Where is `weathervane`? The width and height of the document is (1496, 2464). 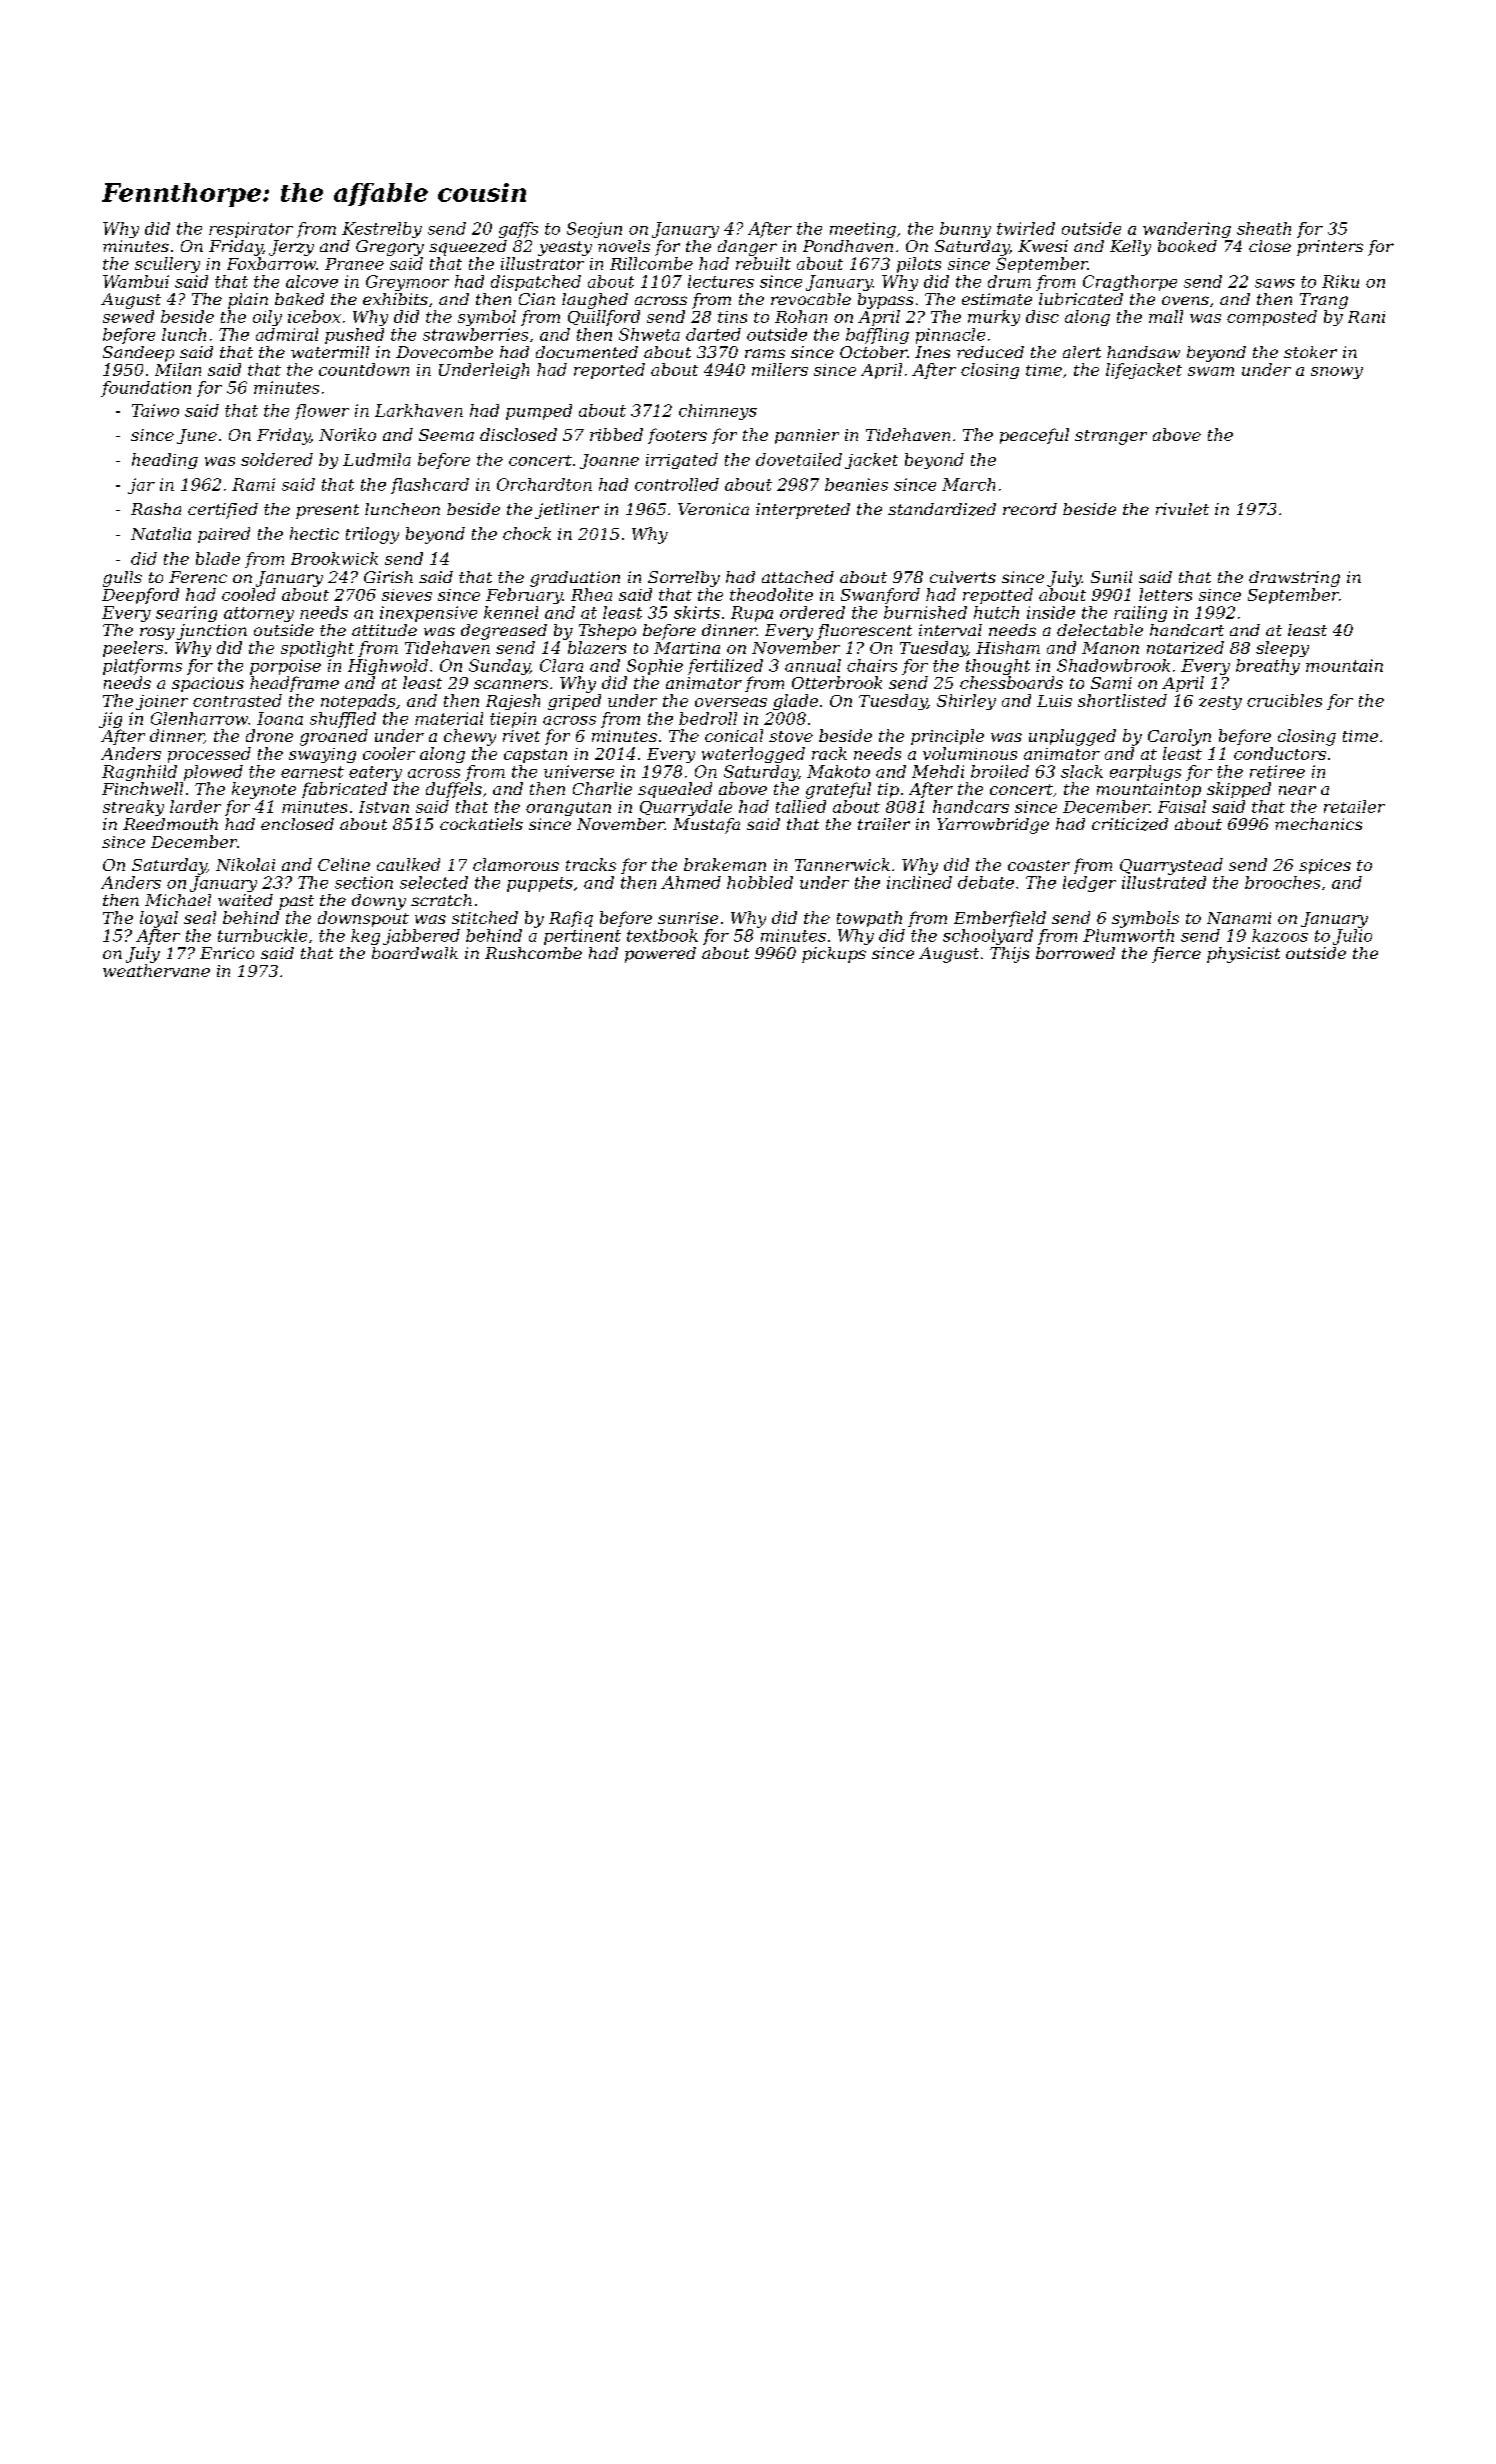
weathervane is located at coordinates (156, 970).
